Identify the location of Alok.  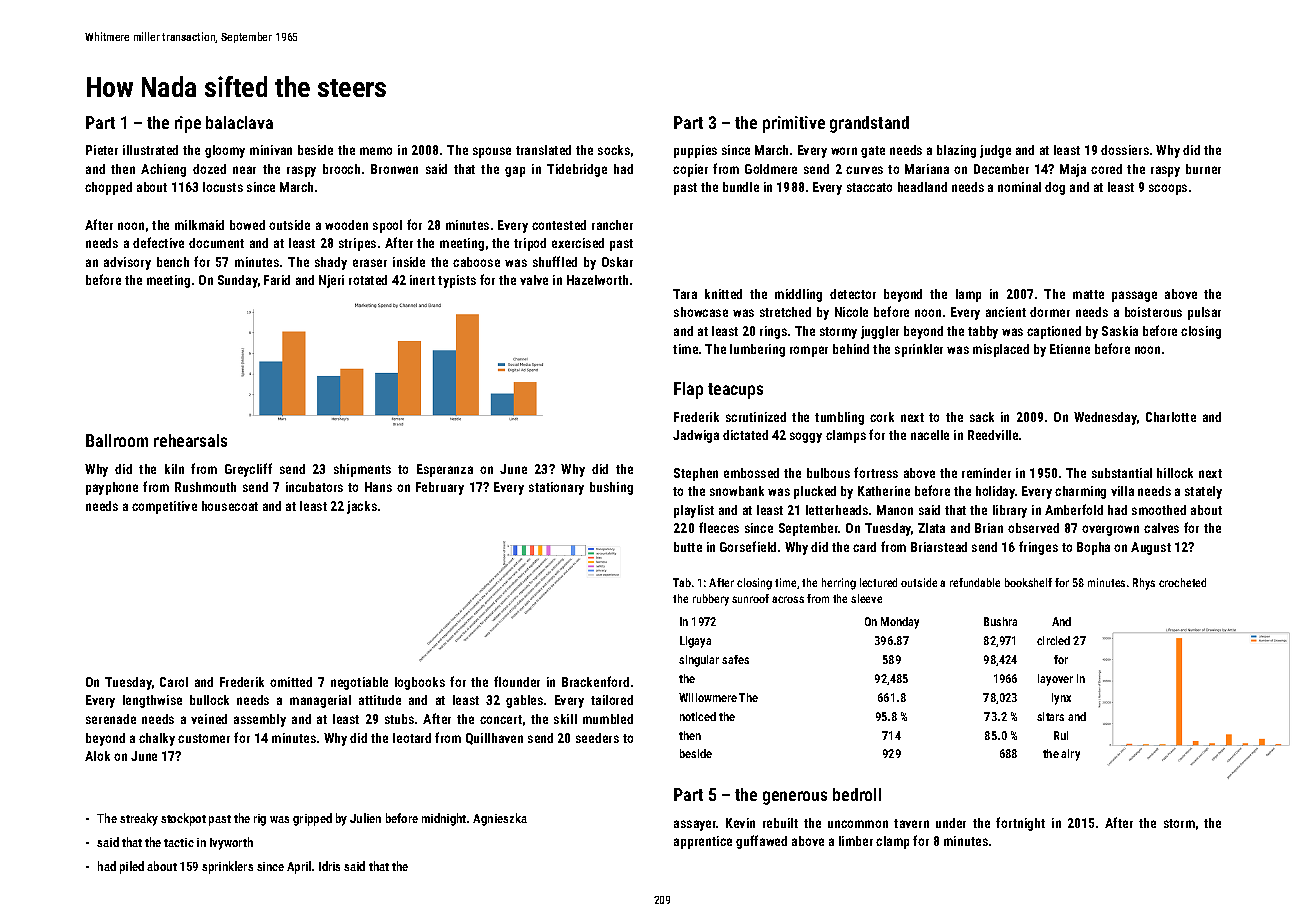
(97, 756).
